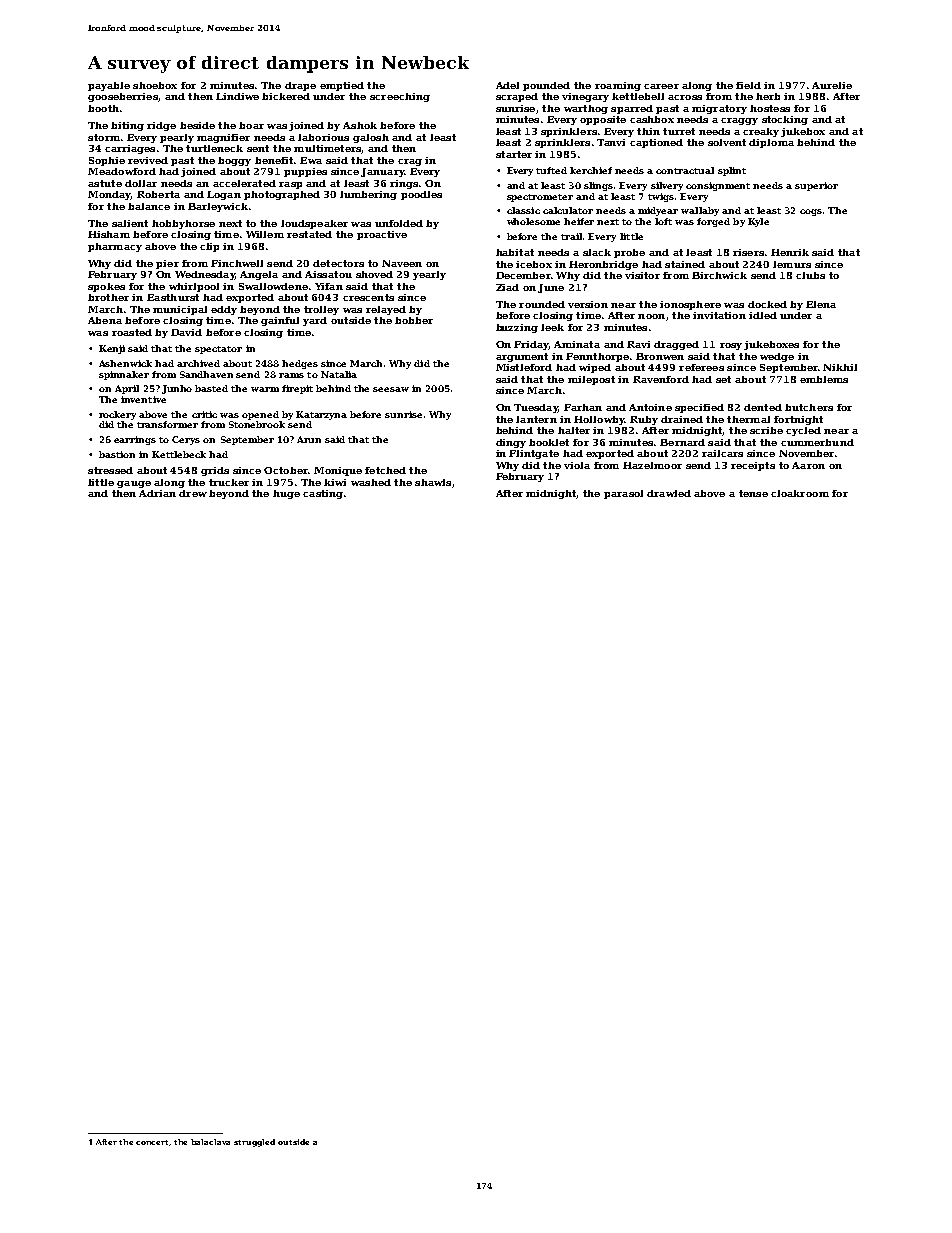  Describe the element at coordinates (800, 493) in the page. I see `cloakroom` at that location.
